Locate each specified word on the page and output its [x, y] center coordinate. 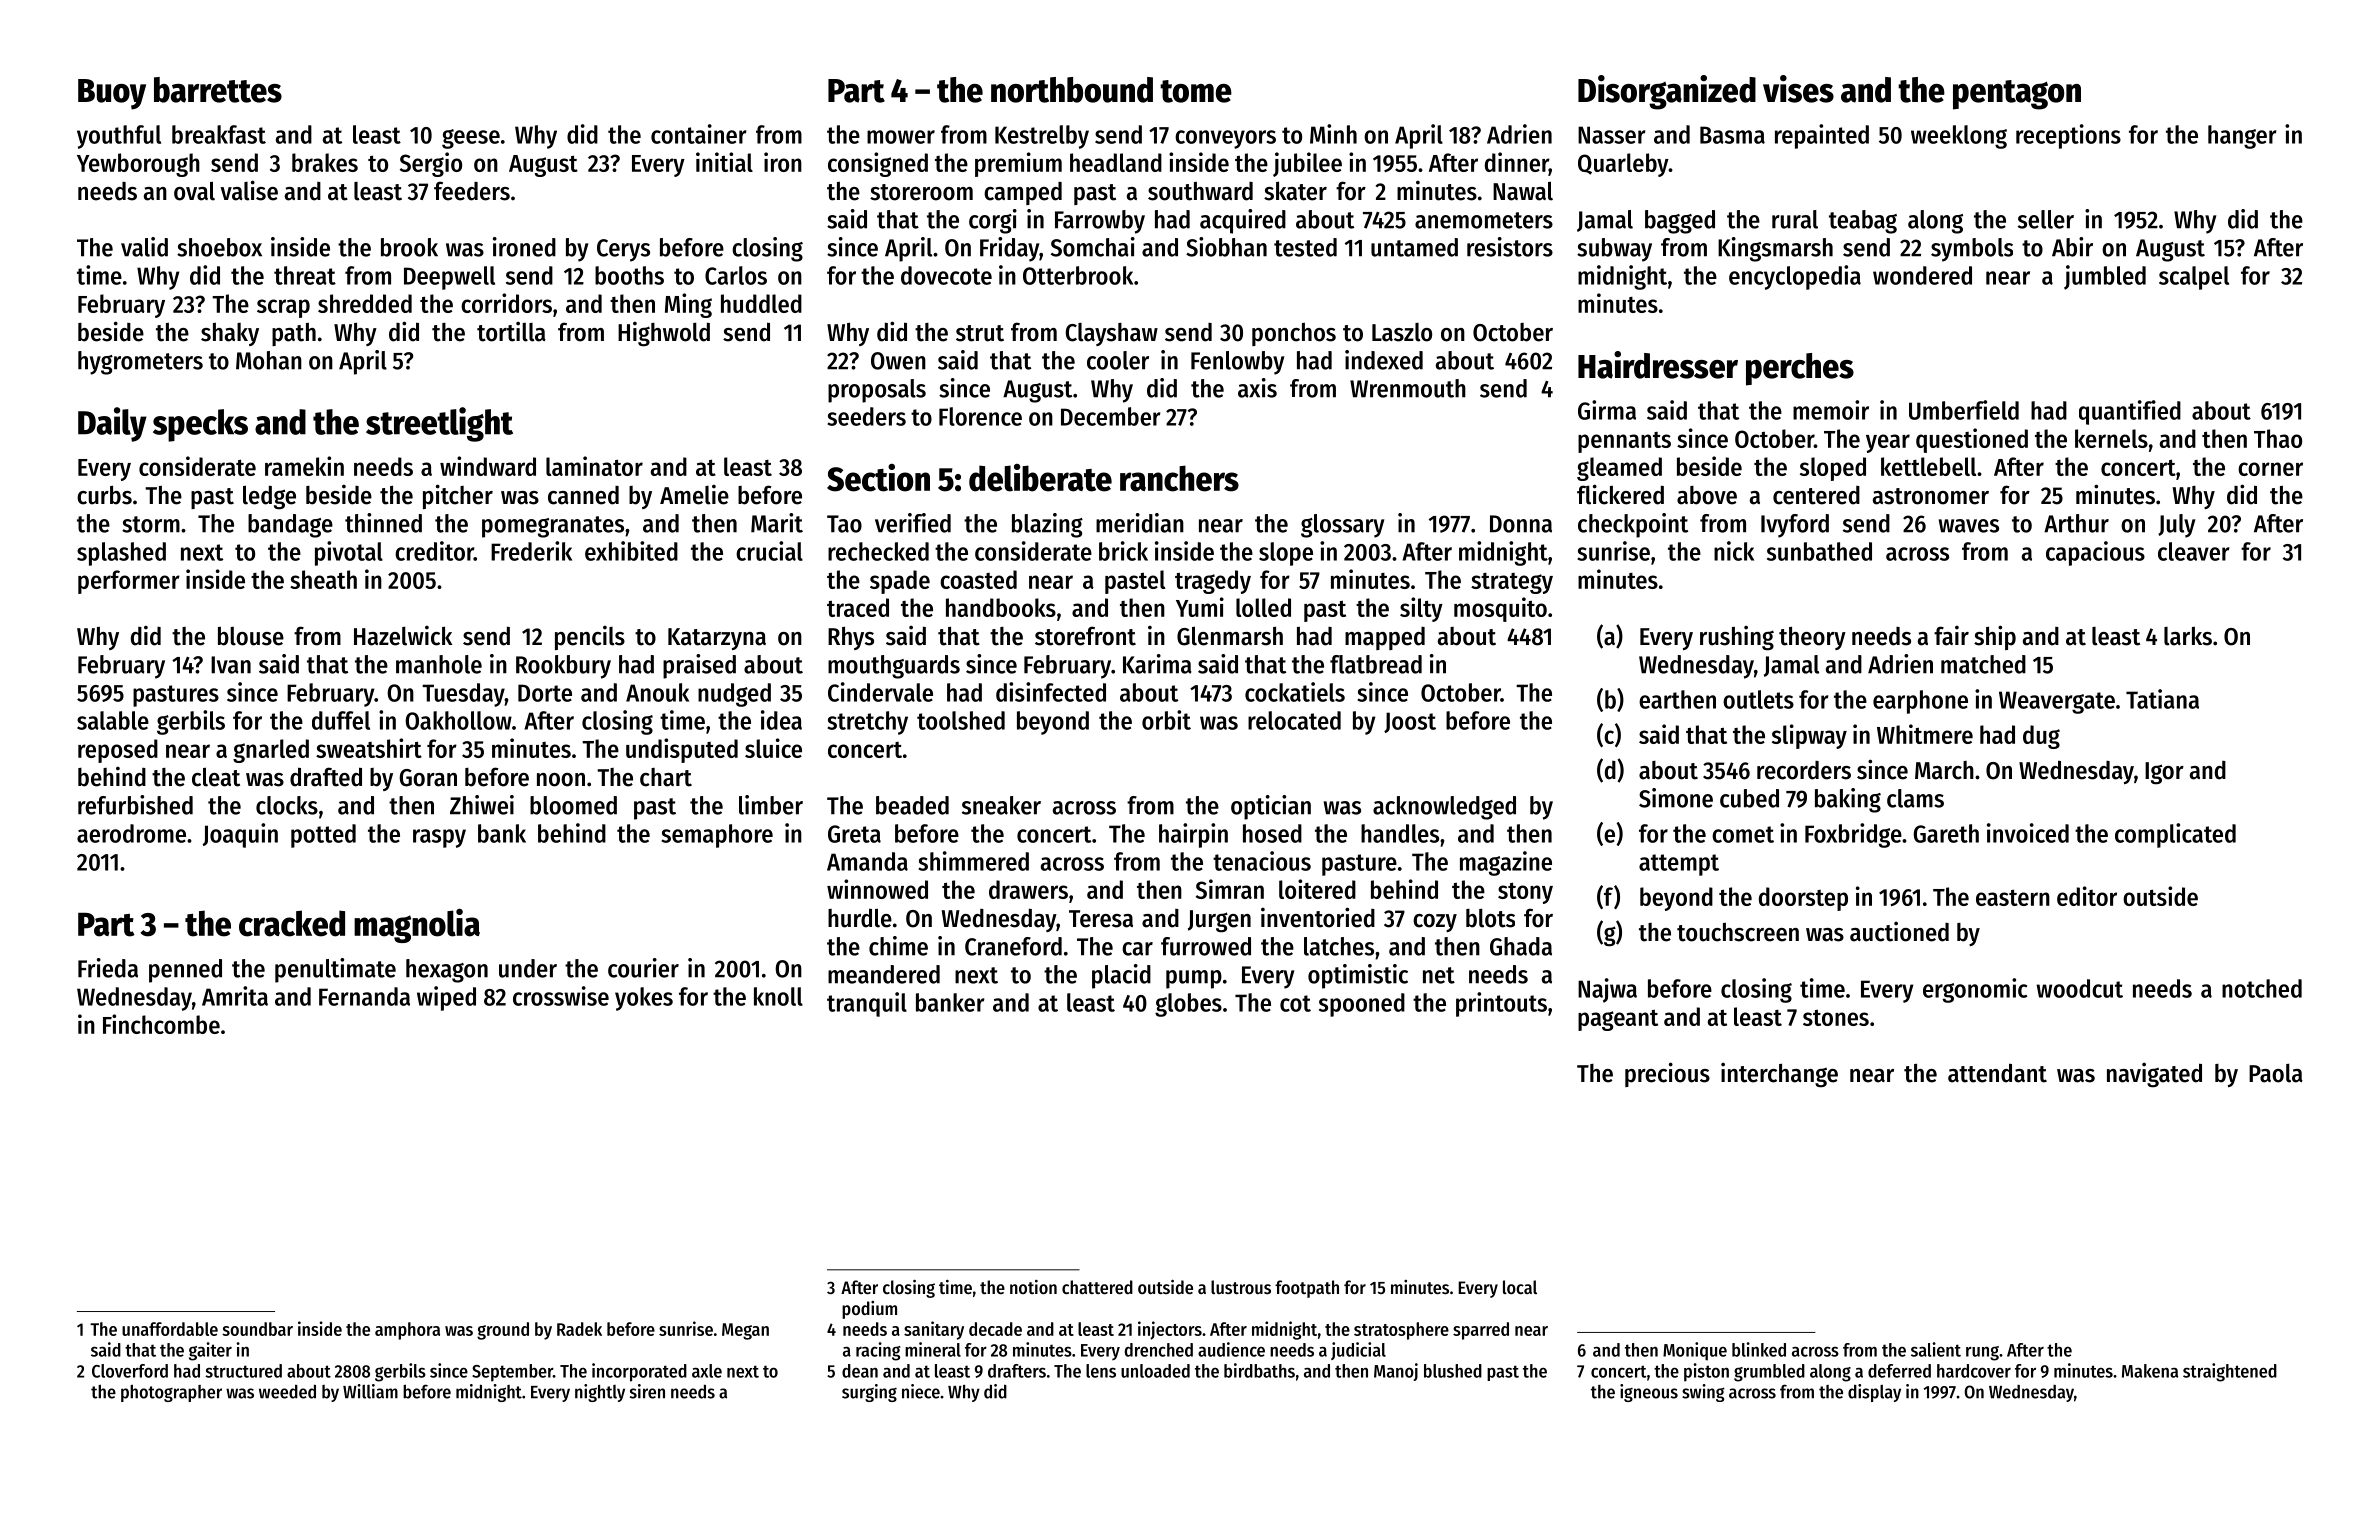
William [370, 1391]
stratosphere [1401, 1331]
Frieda [108, 968]
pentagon [2017, 95]
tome [1196, 91]
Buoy [112, 94]
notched [2262, 988]
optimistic [1358, 976]
